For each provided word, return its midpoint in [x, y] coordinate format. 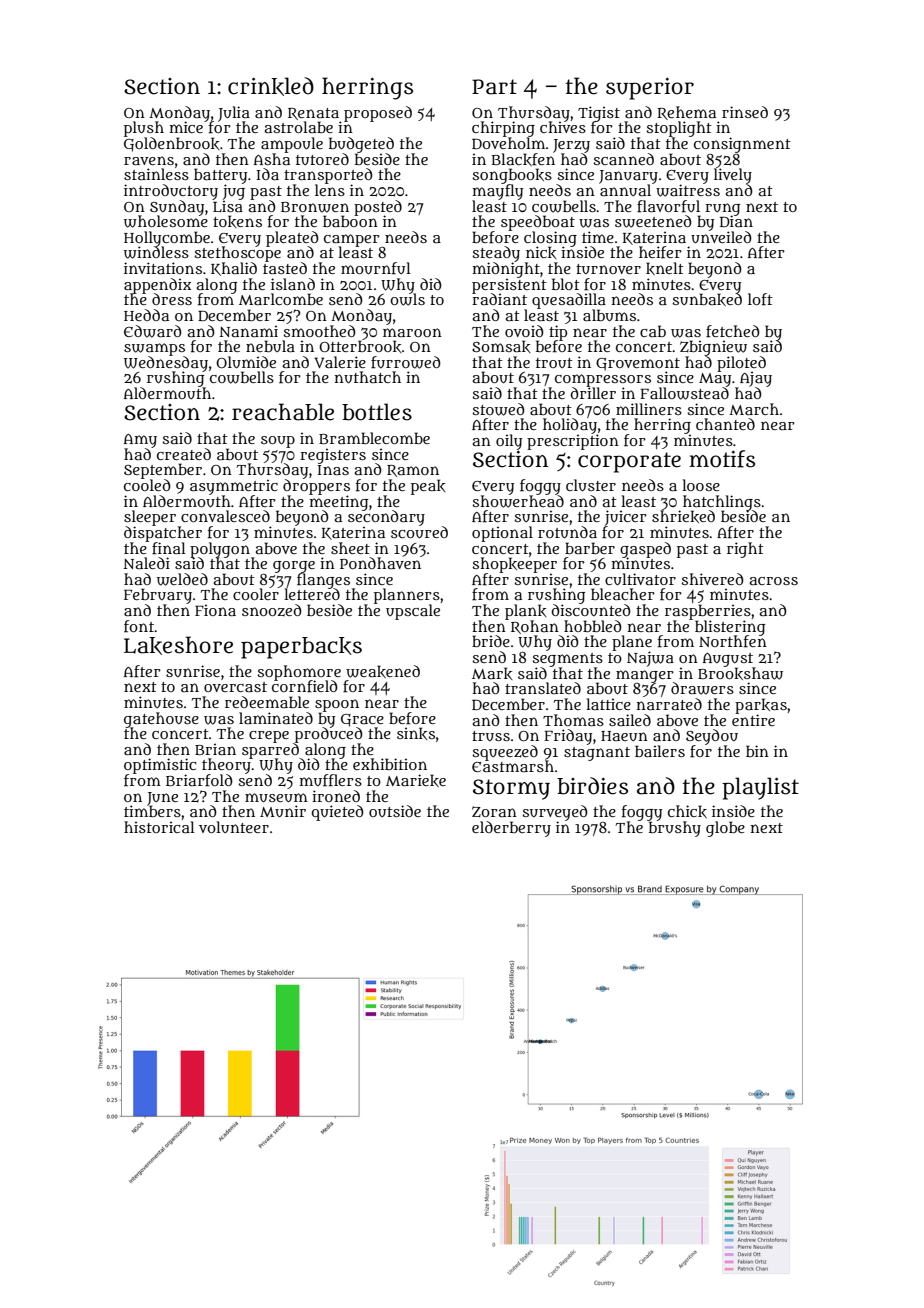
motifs [722, 459]
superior [650, 89]
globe [725, 829]
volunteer [234, 827]
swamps [154, 349]
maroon [412, 332]
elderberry [511, 829]
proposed [378, 113]
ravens [149, 160]
